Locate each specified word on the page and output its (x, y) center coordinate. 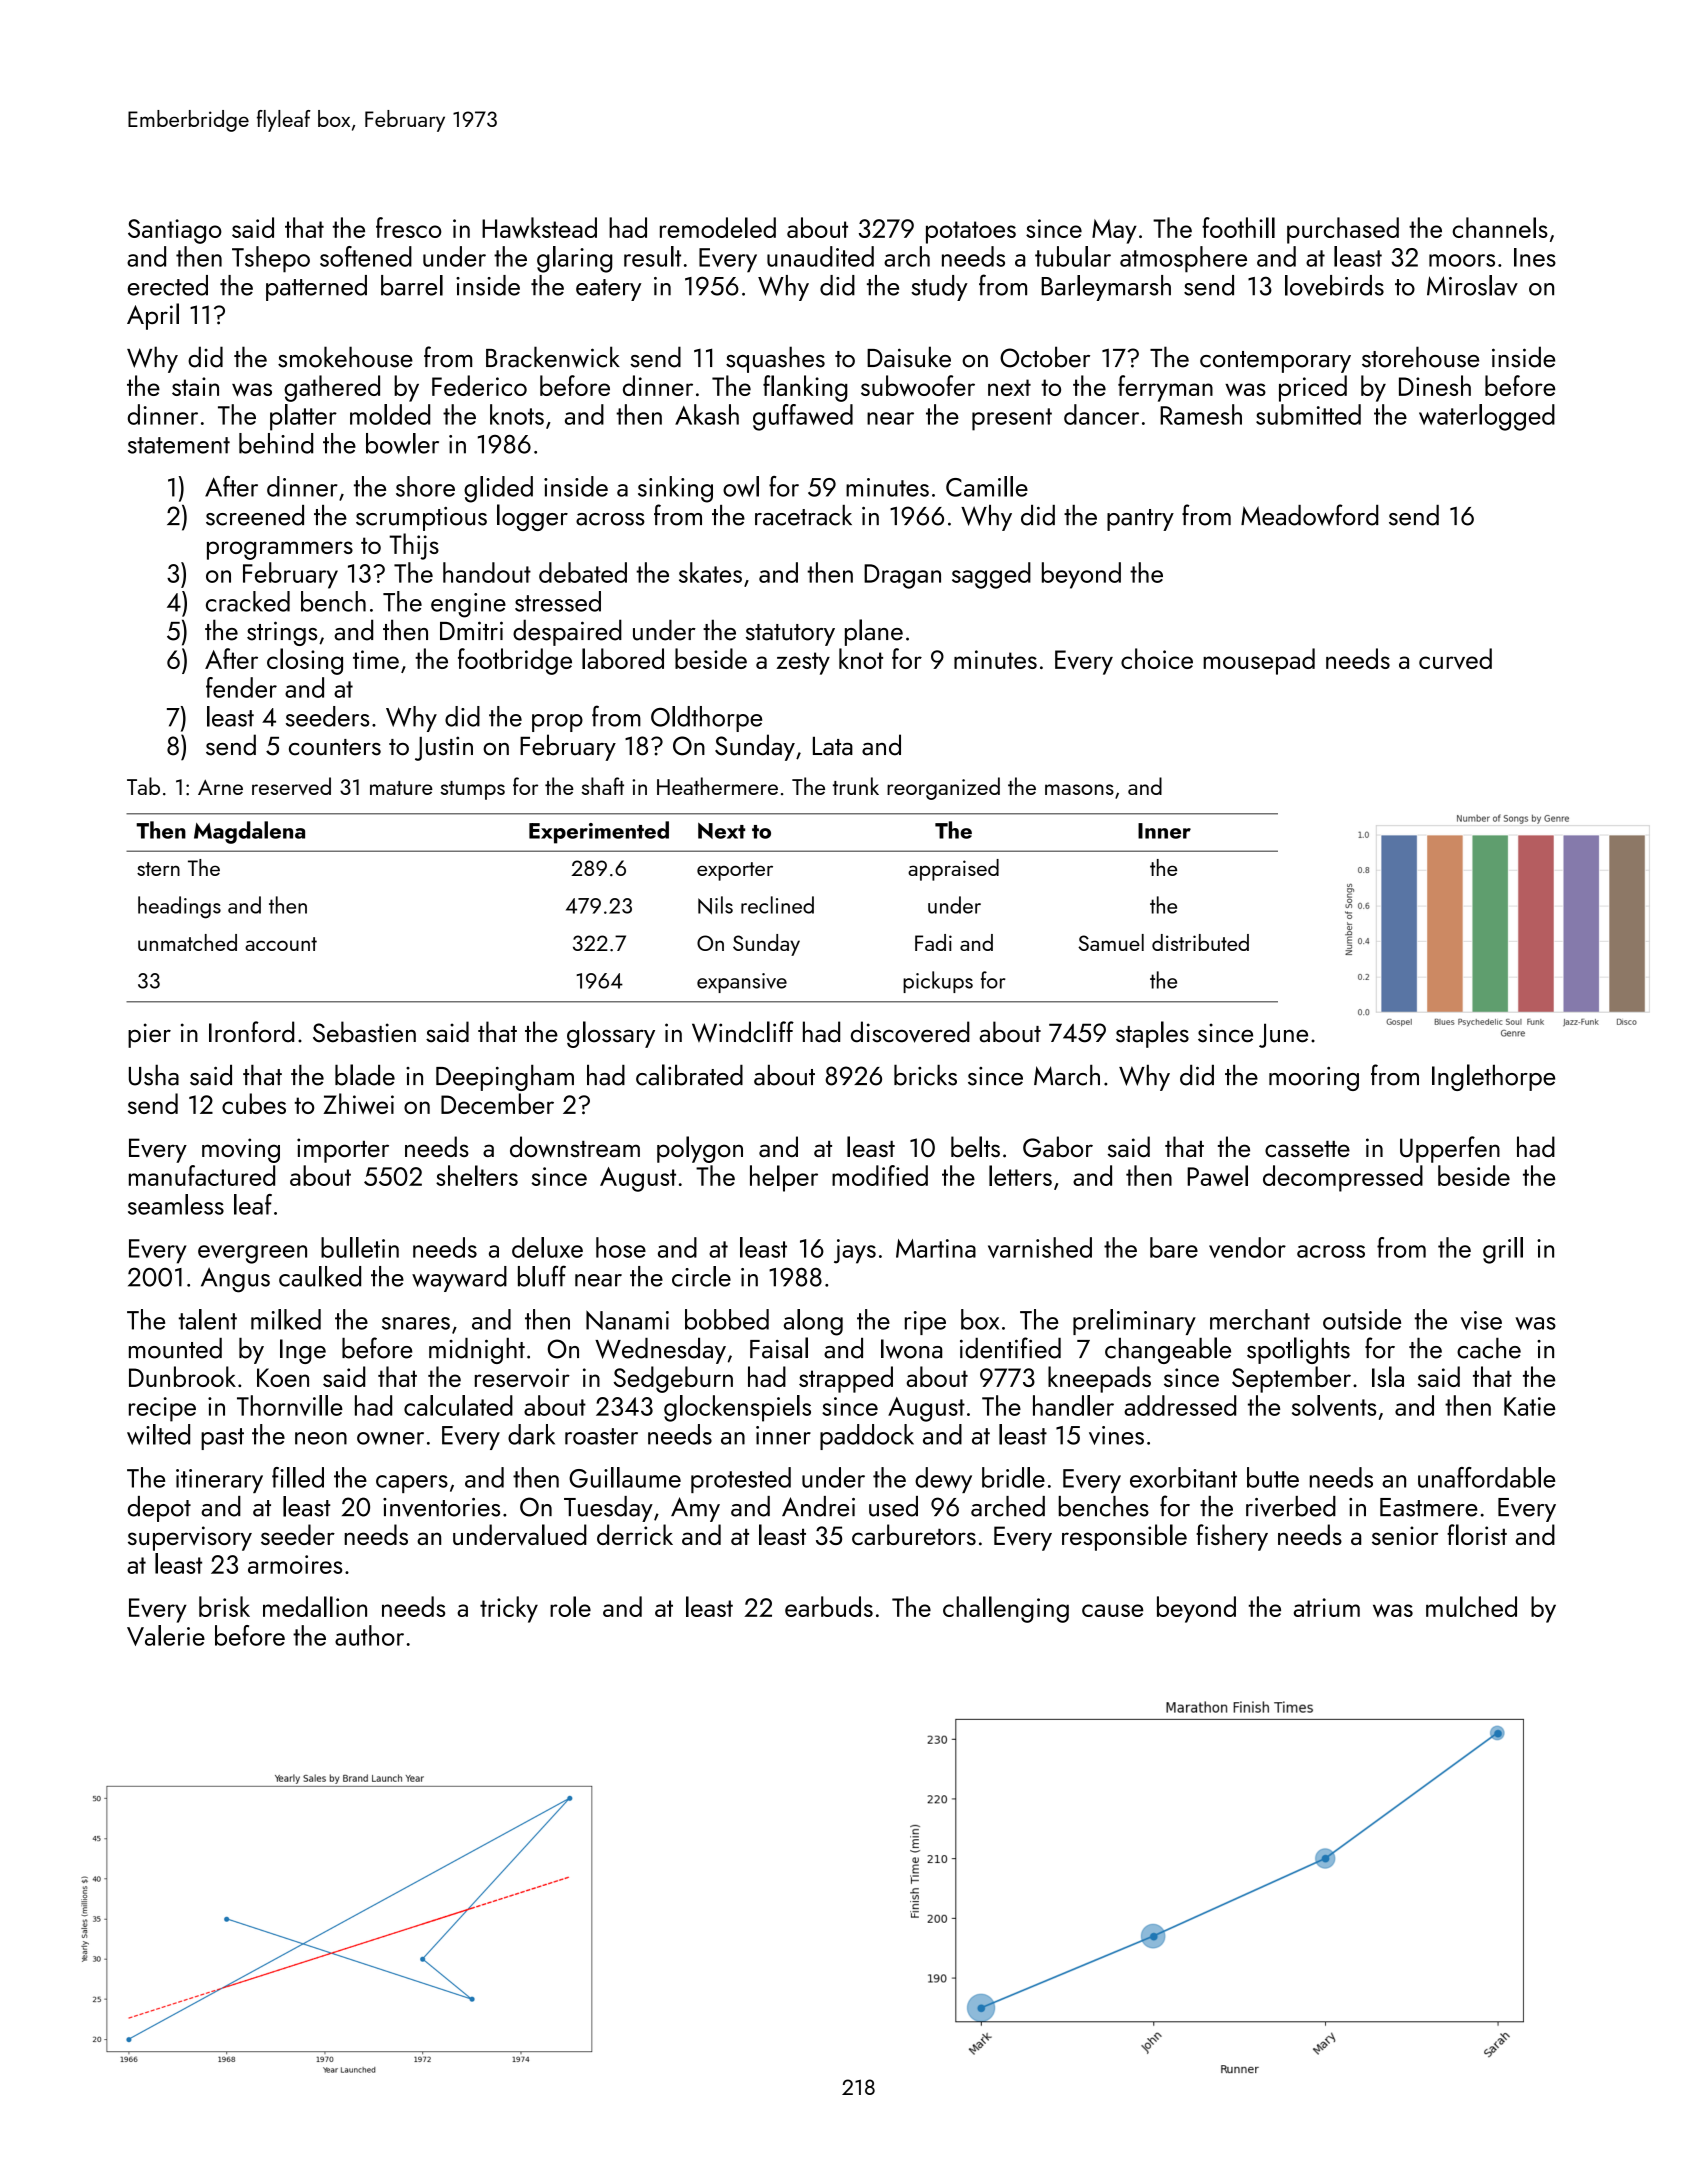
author (369, 1635)
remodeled (718, 227)
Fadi (933, 942)
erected (168, 285)
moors (1462, 260)
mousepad (1259, 661)
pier (149, 1035)
